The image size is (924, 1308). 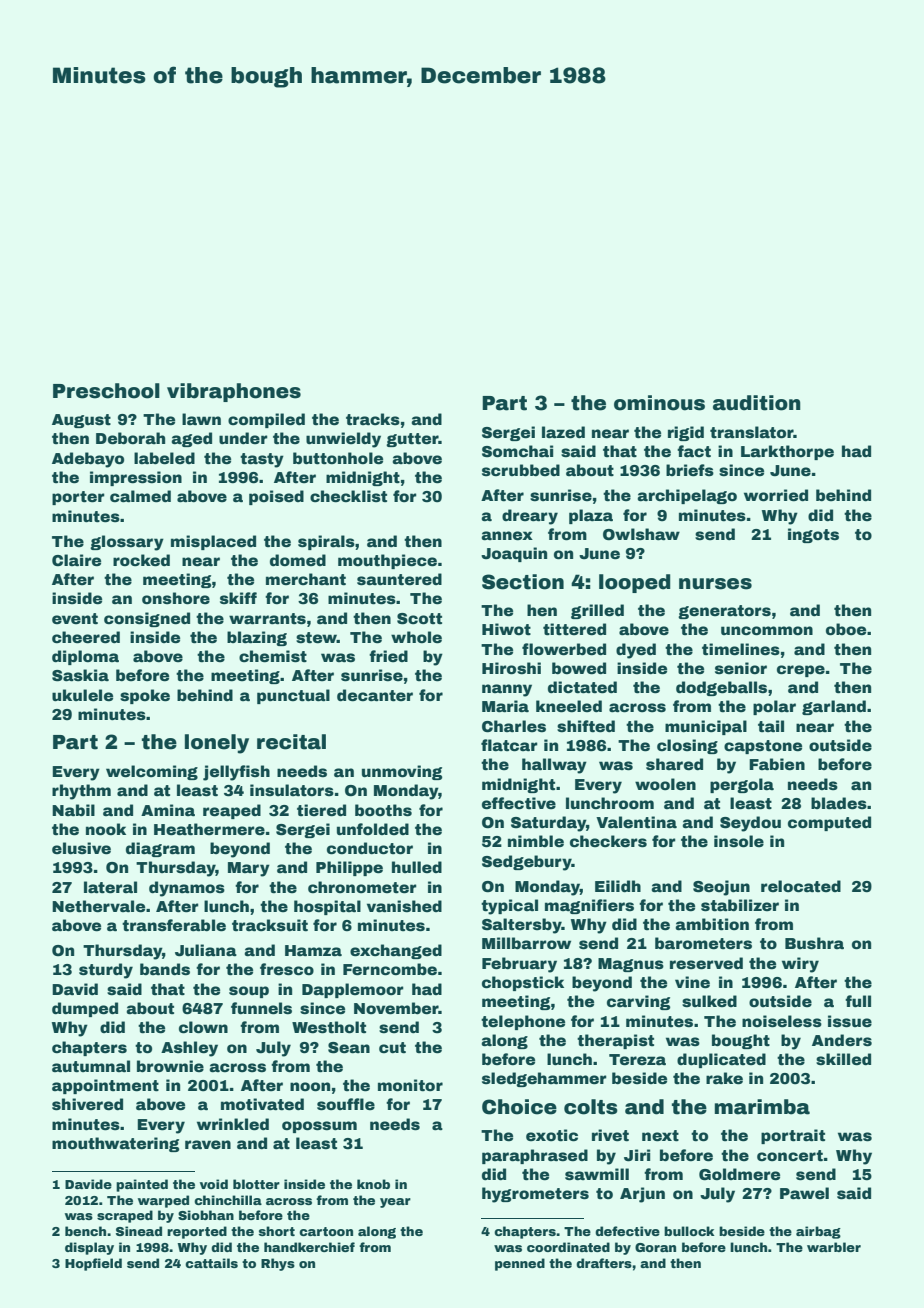 I want to click on shivered, so click(x=87, y=1104).
